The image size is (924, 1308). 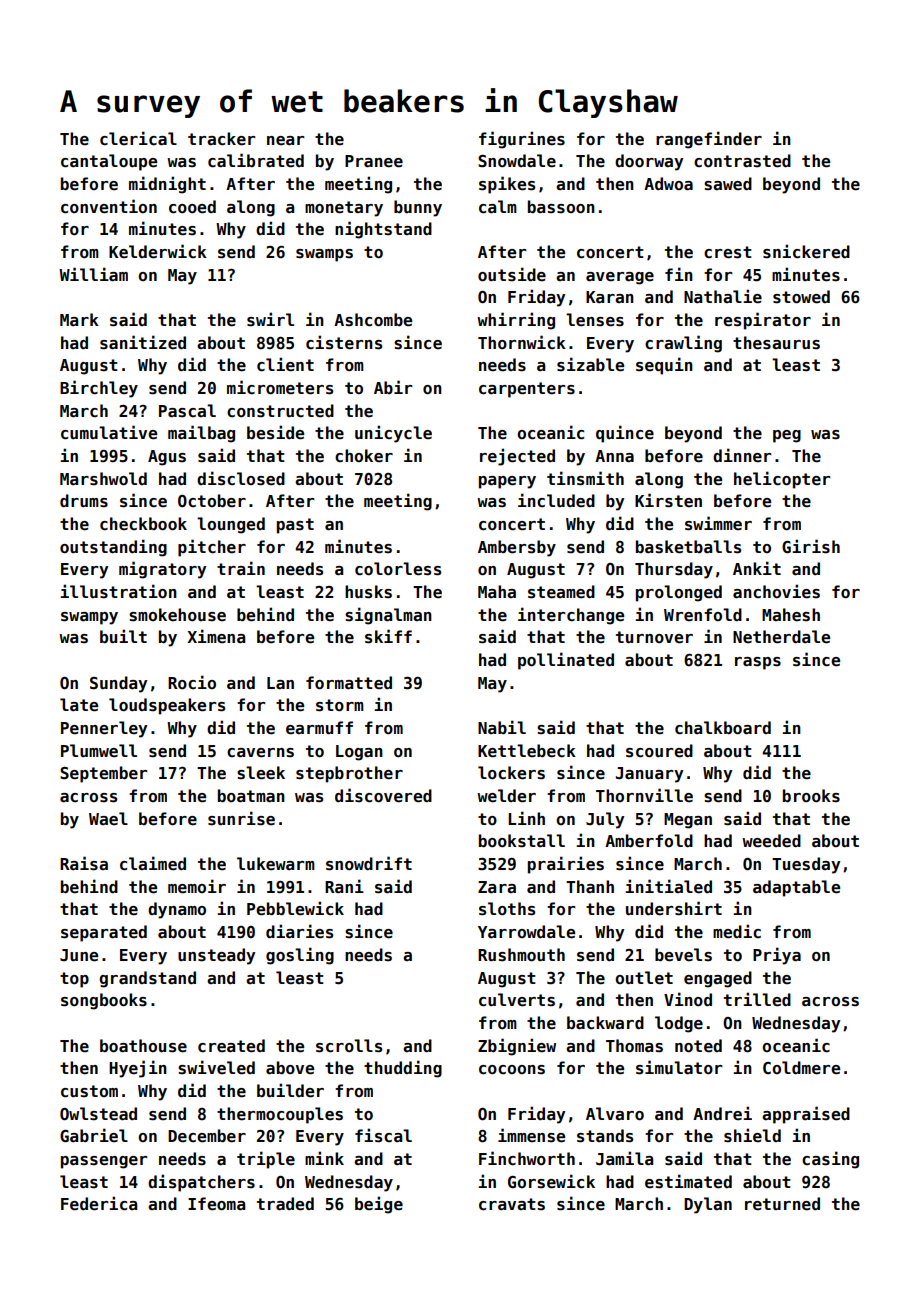 What do you see at coordinates (512, 274) in the page?
I see `outside` at bounding box center [512, 274].
